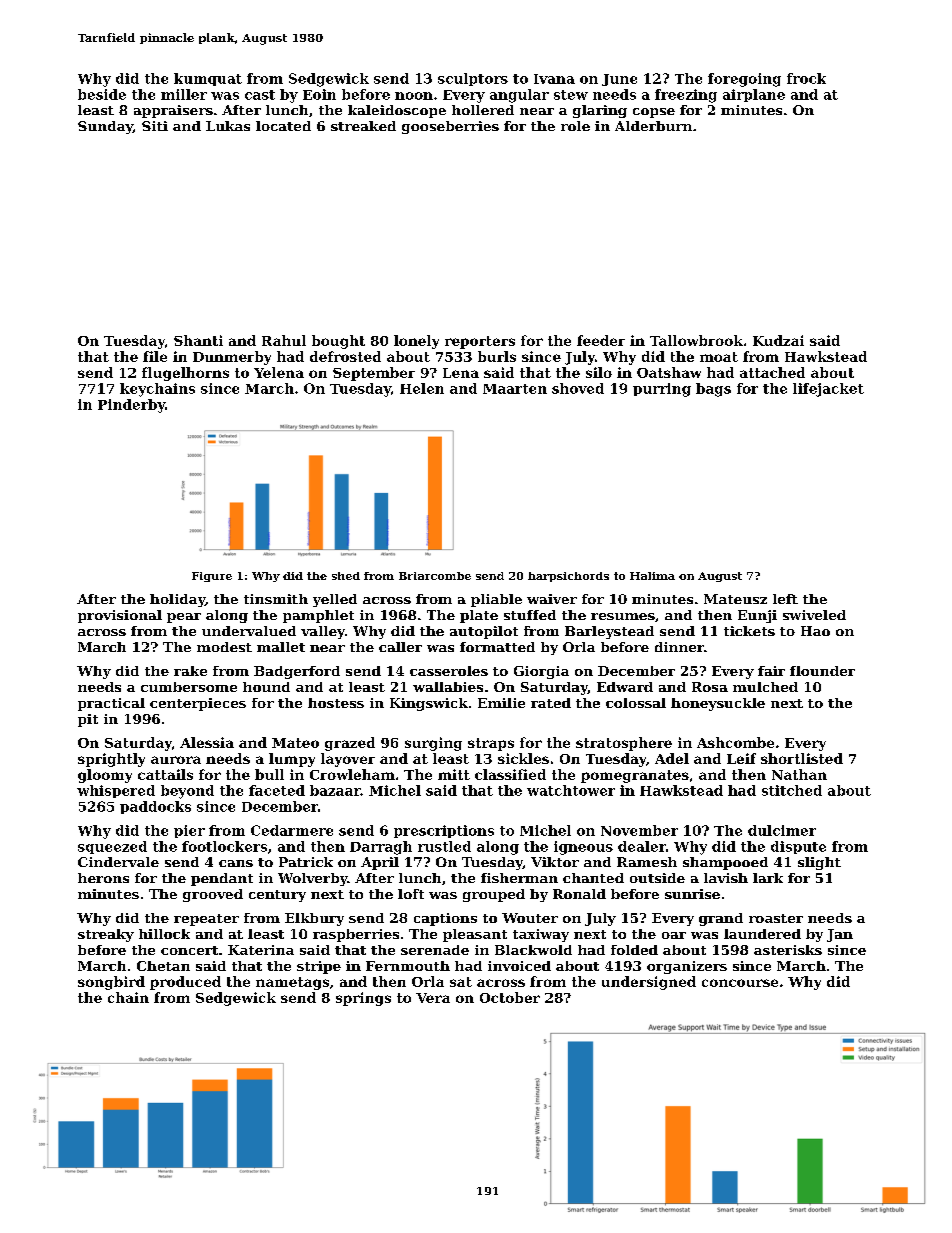 The width and height of the image is (952, 1233). Describe the element at coordinates (155, 126) in the image. I see `Siti` at that location.
